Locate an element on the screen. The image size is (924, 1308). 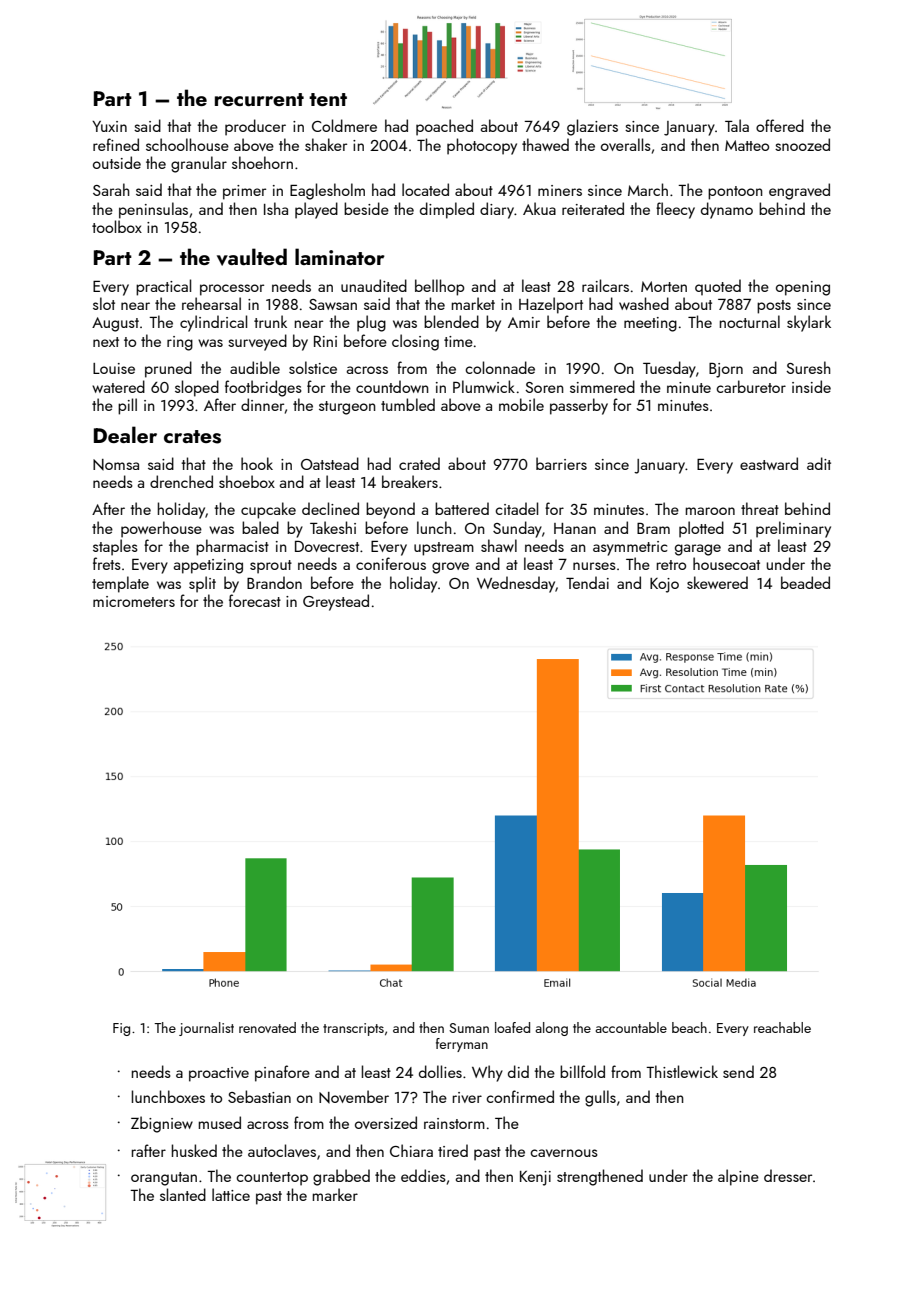
send is located at coordinates (738, 1071).
